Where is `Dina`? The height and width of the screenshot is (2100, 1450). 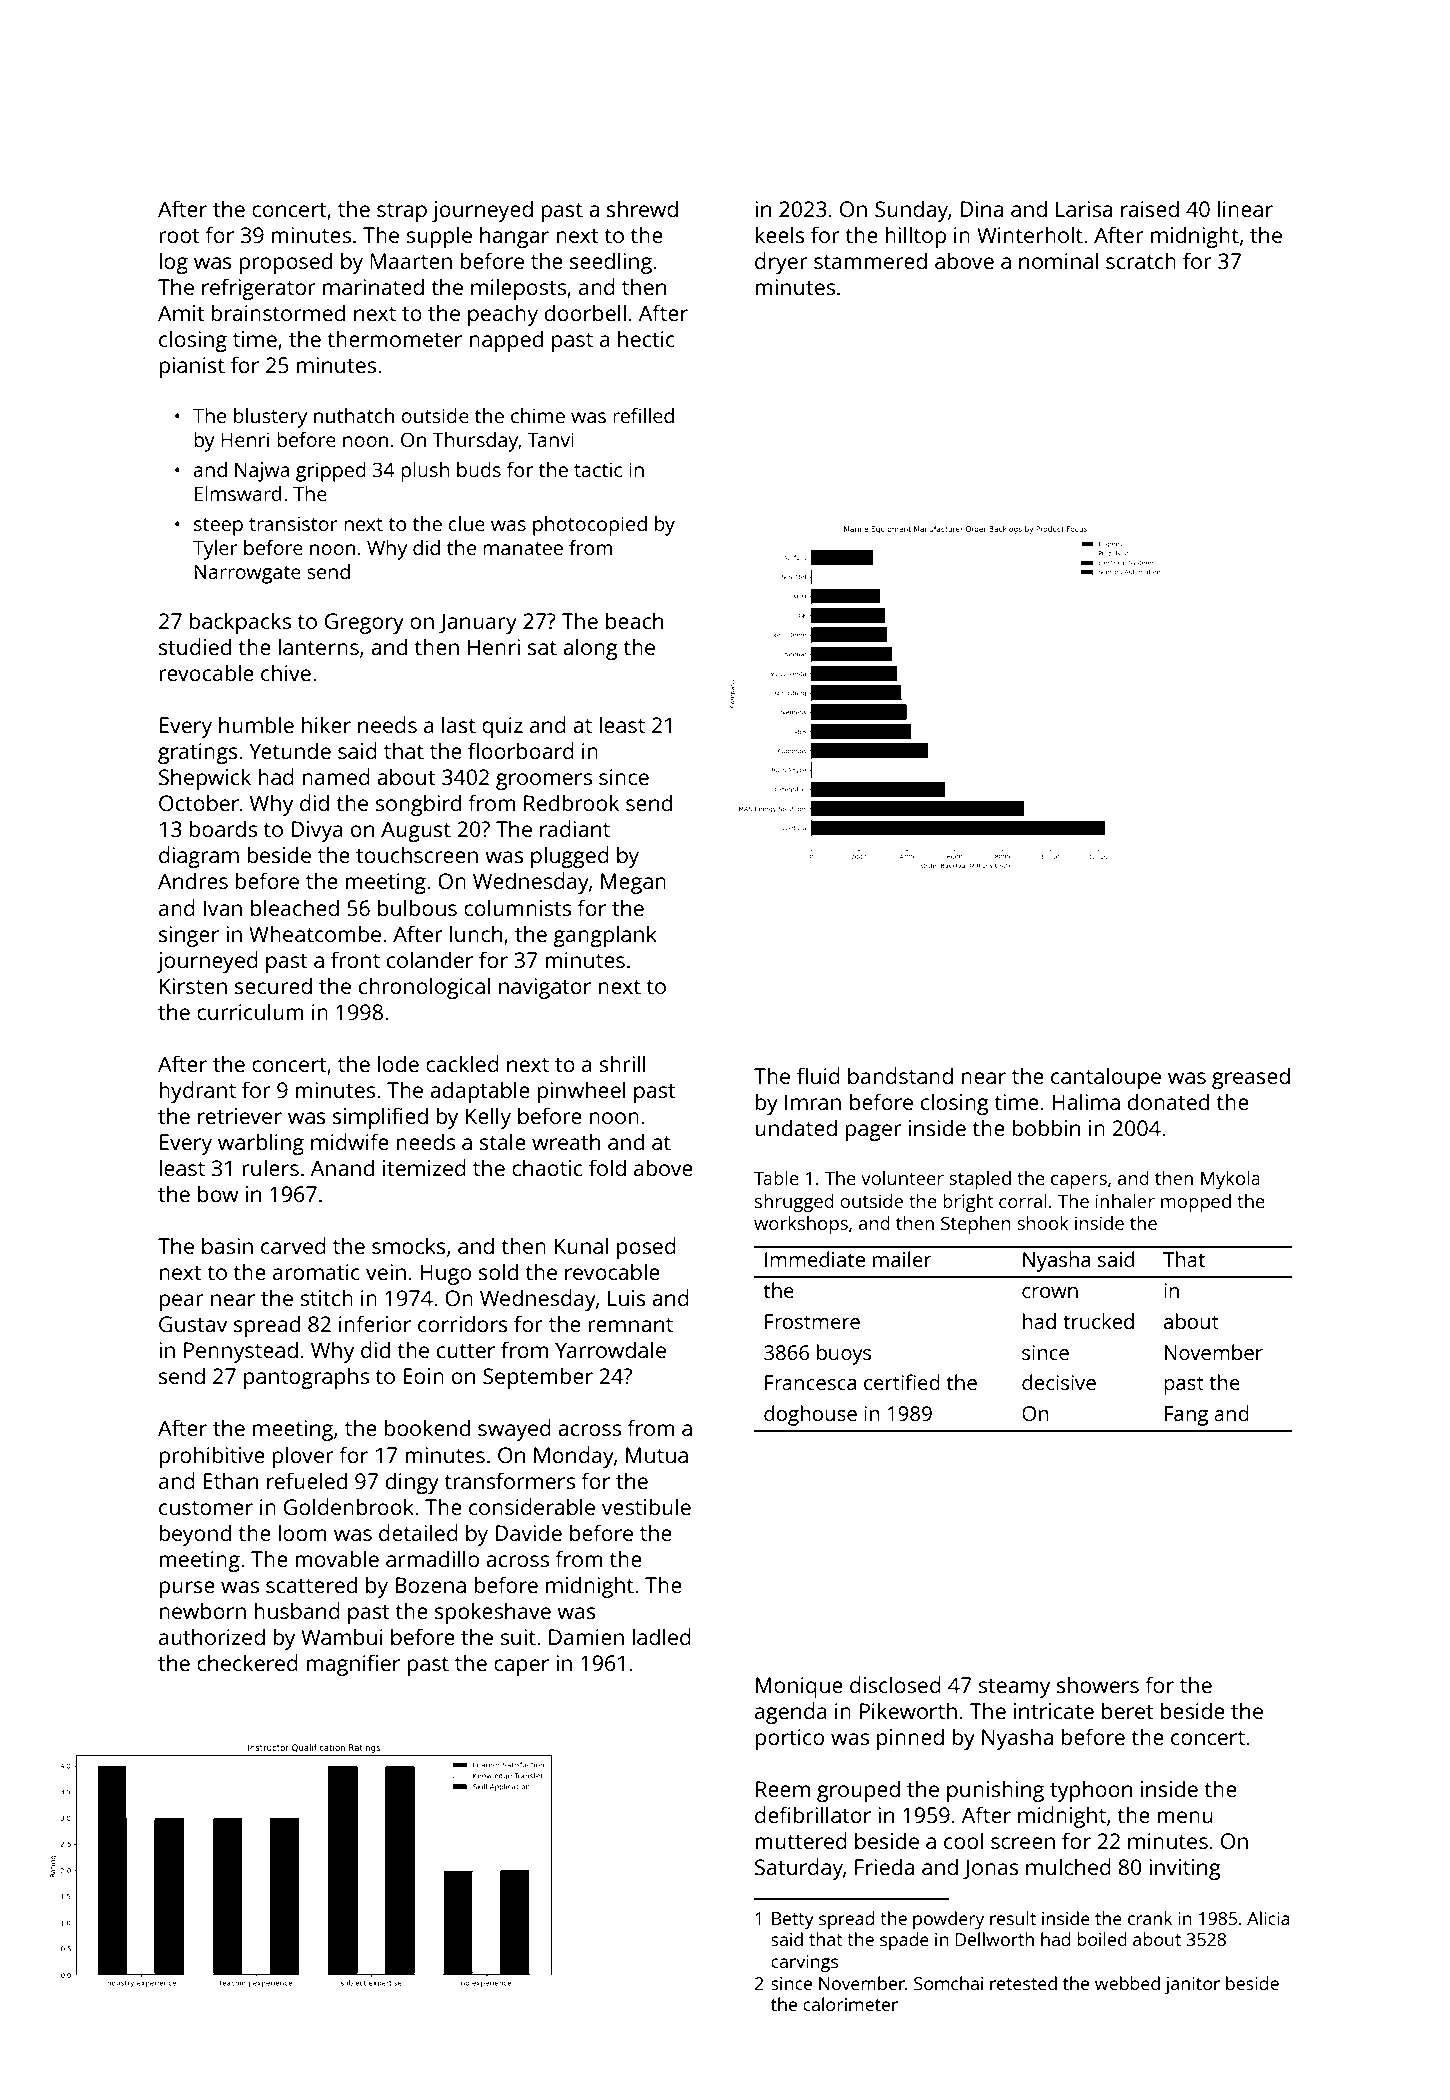 Dina is located at coordinates (981, 209).
